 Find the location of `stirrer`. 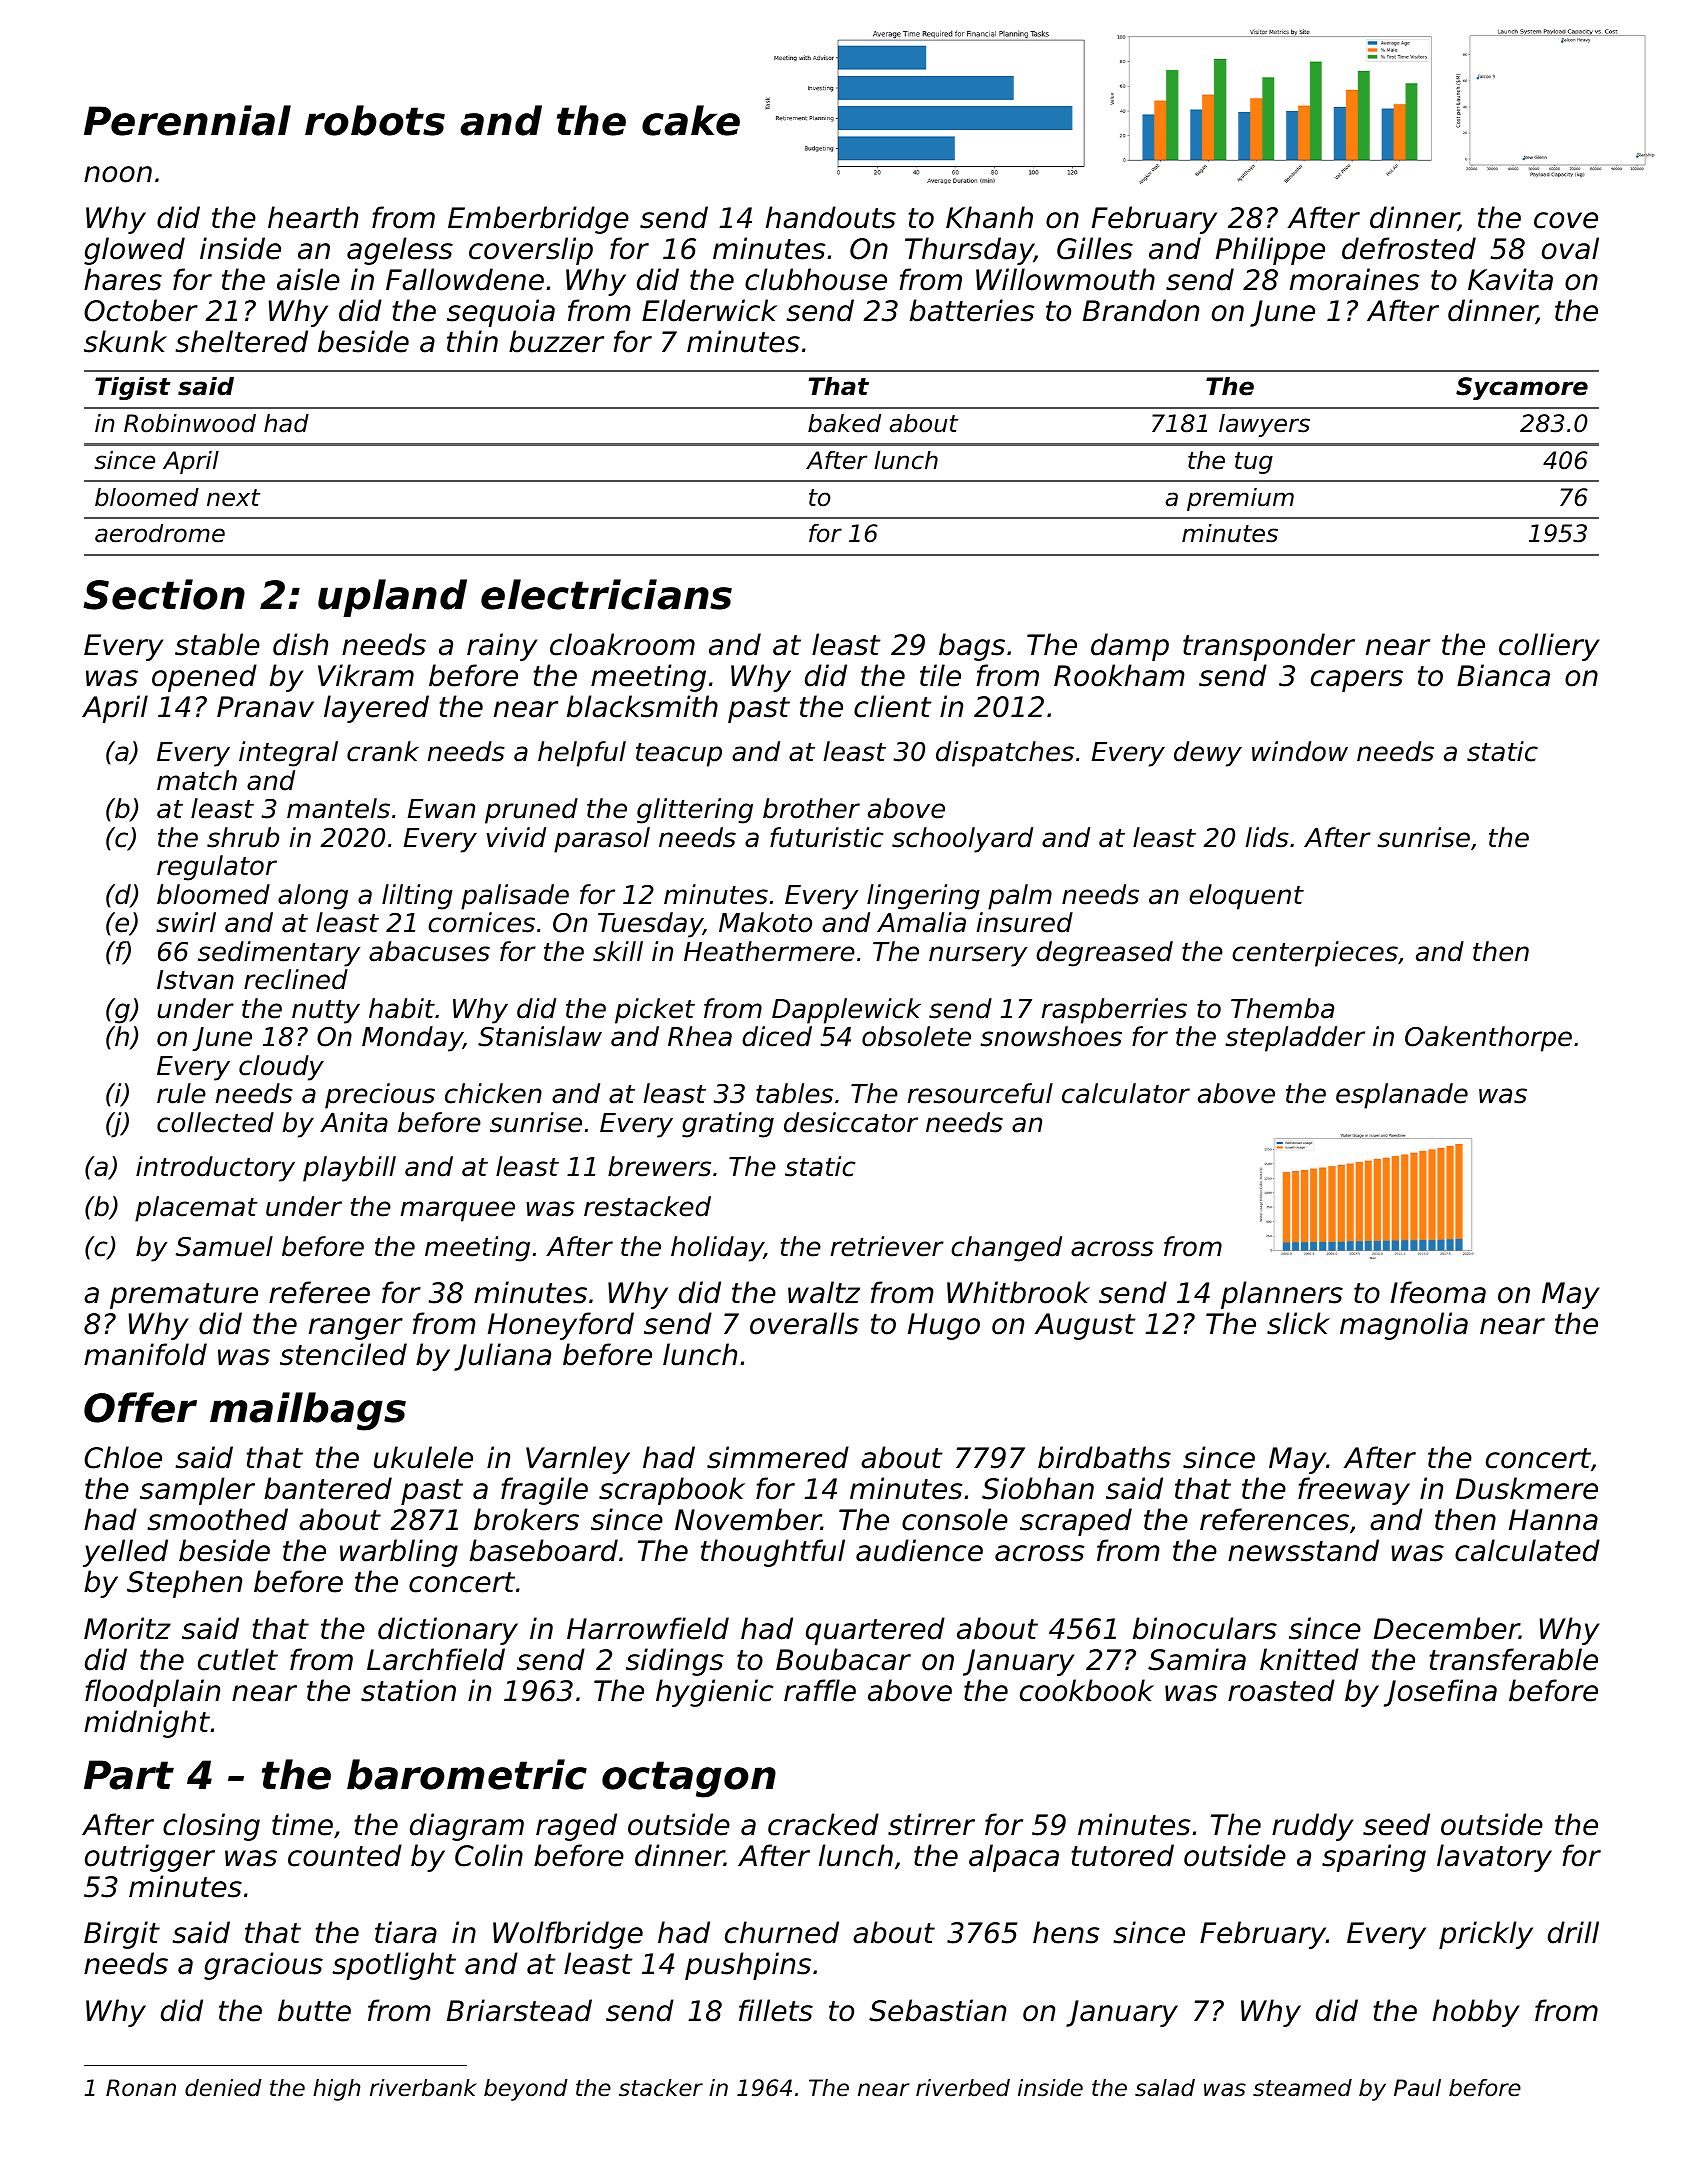

stirrer is located at coordinates (931, 1824).
